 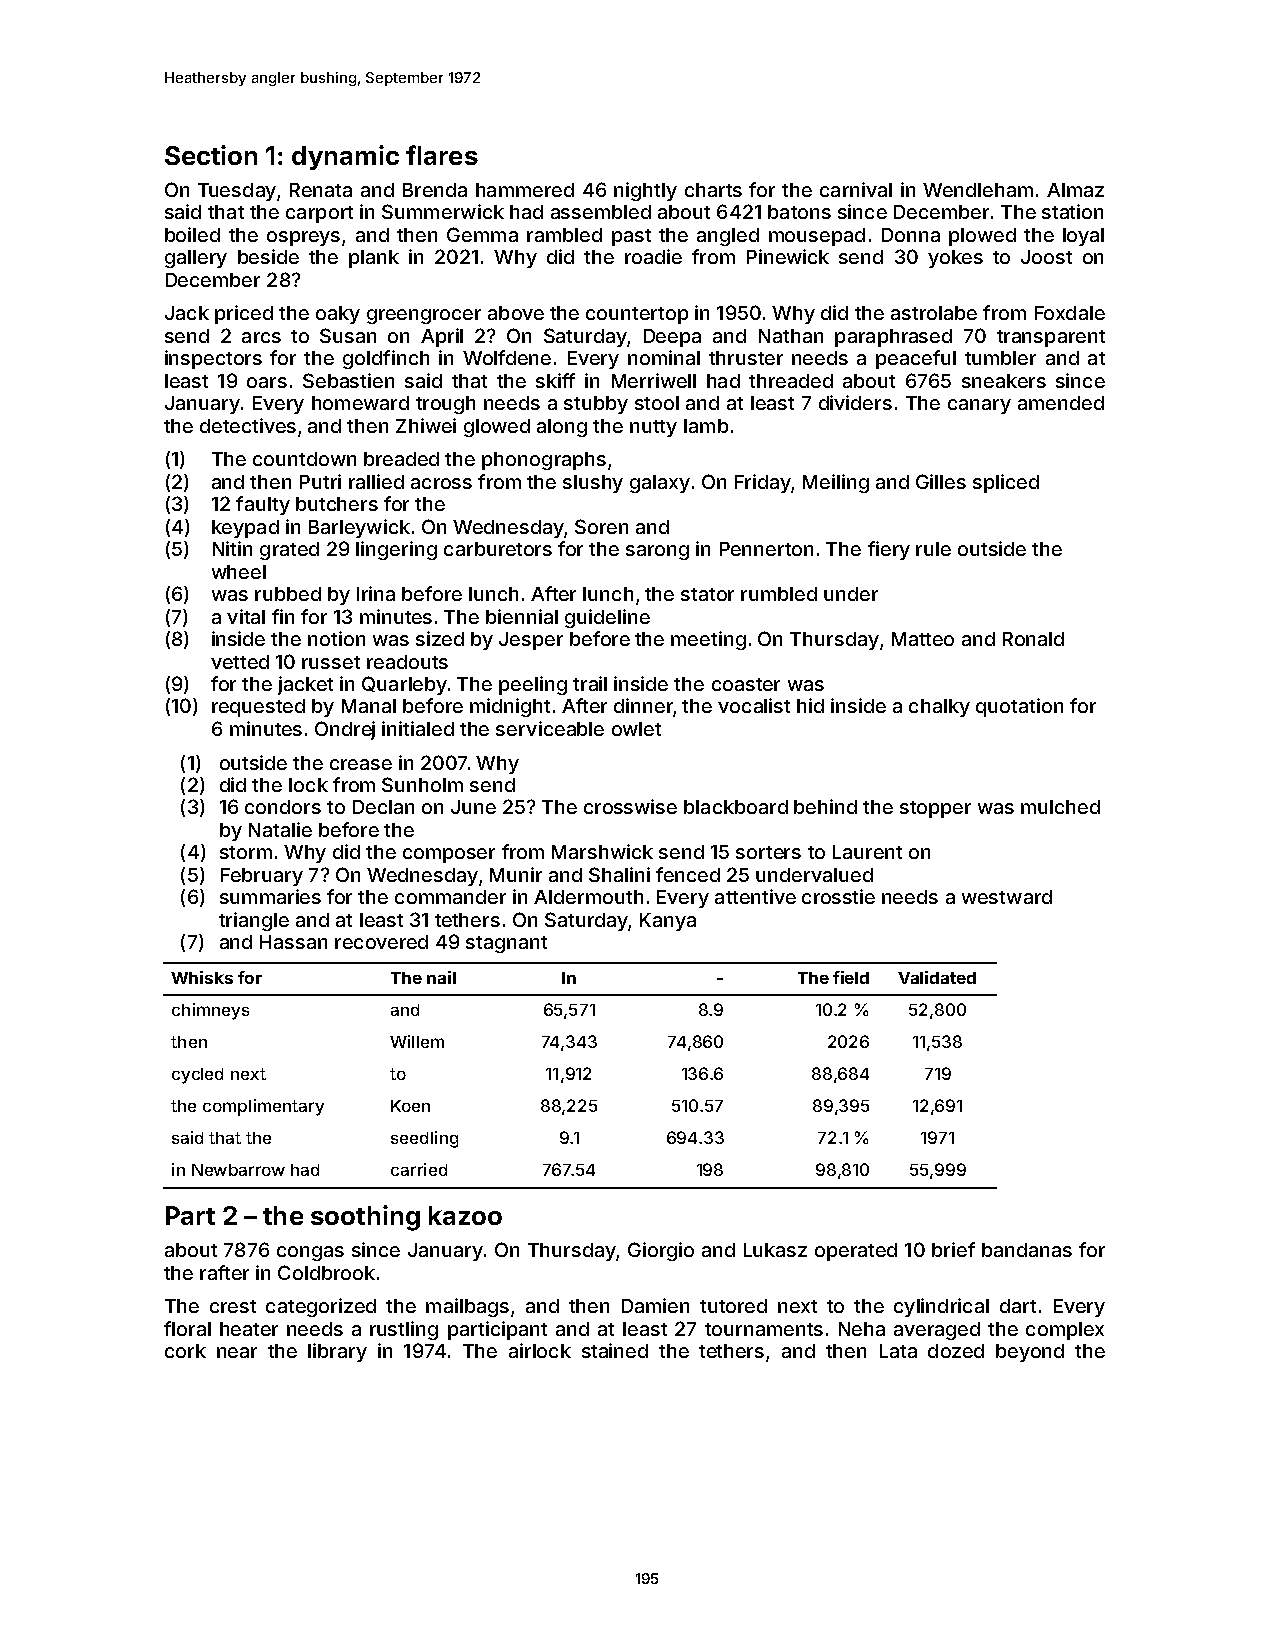 What do you see at coordinates (196, 259) in the image?
I see `gallery` at bounding box center [196, 259].
